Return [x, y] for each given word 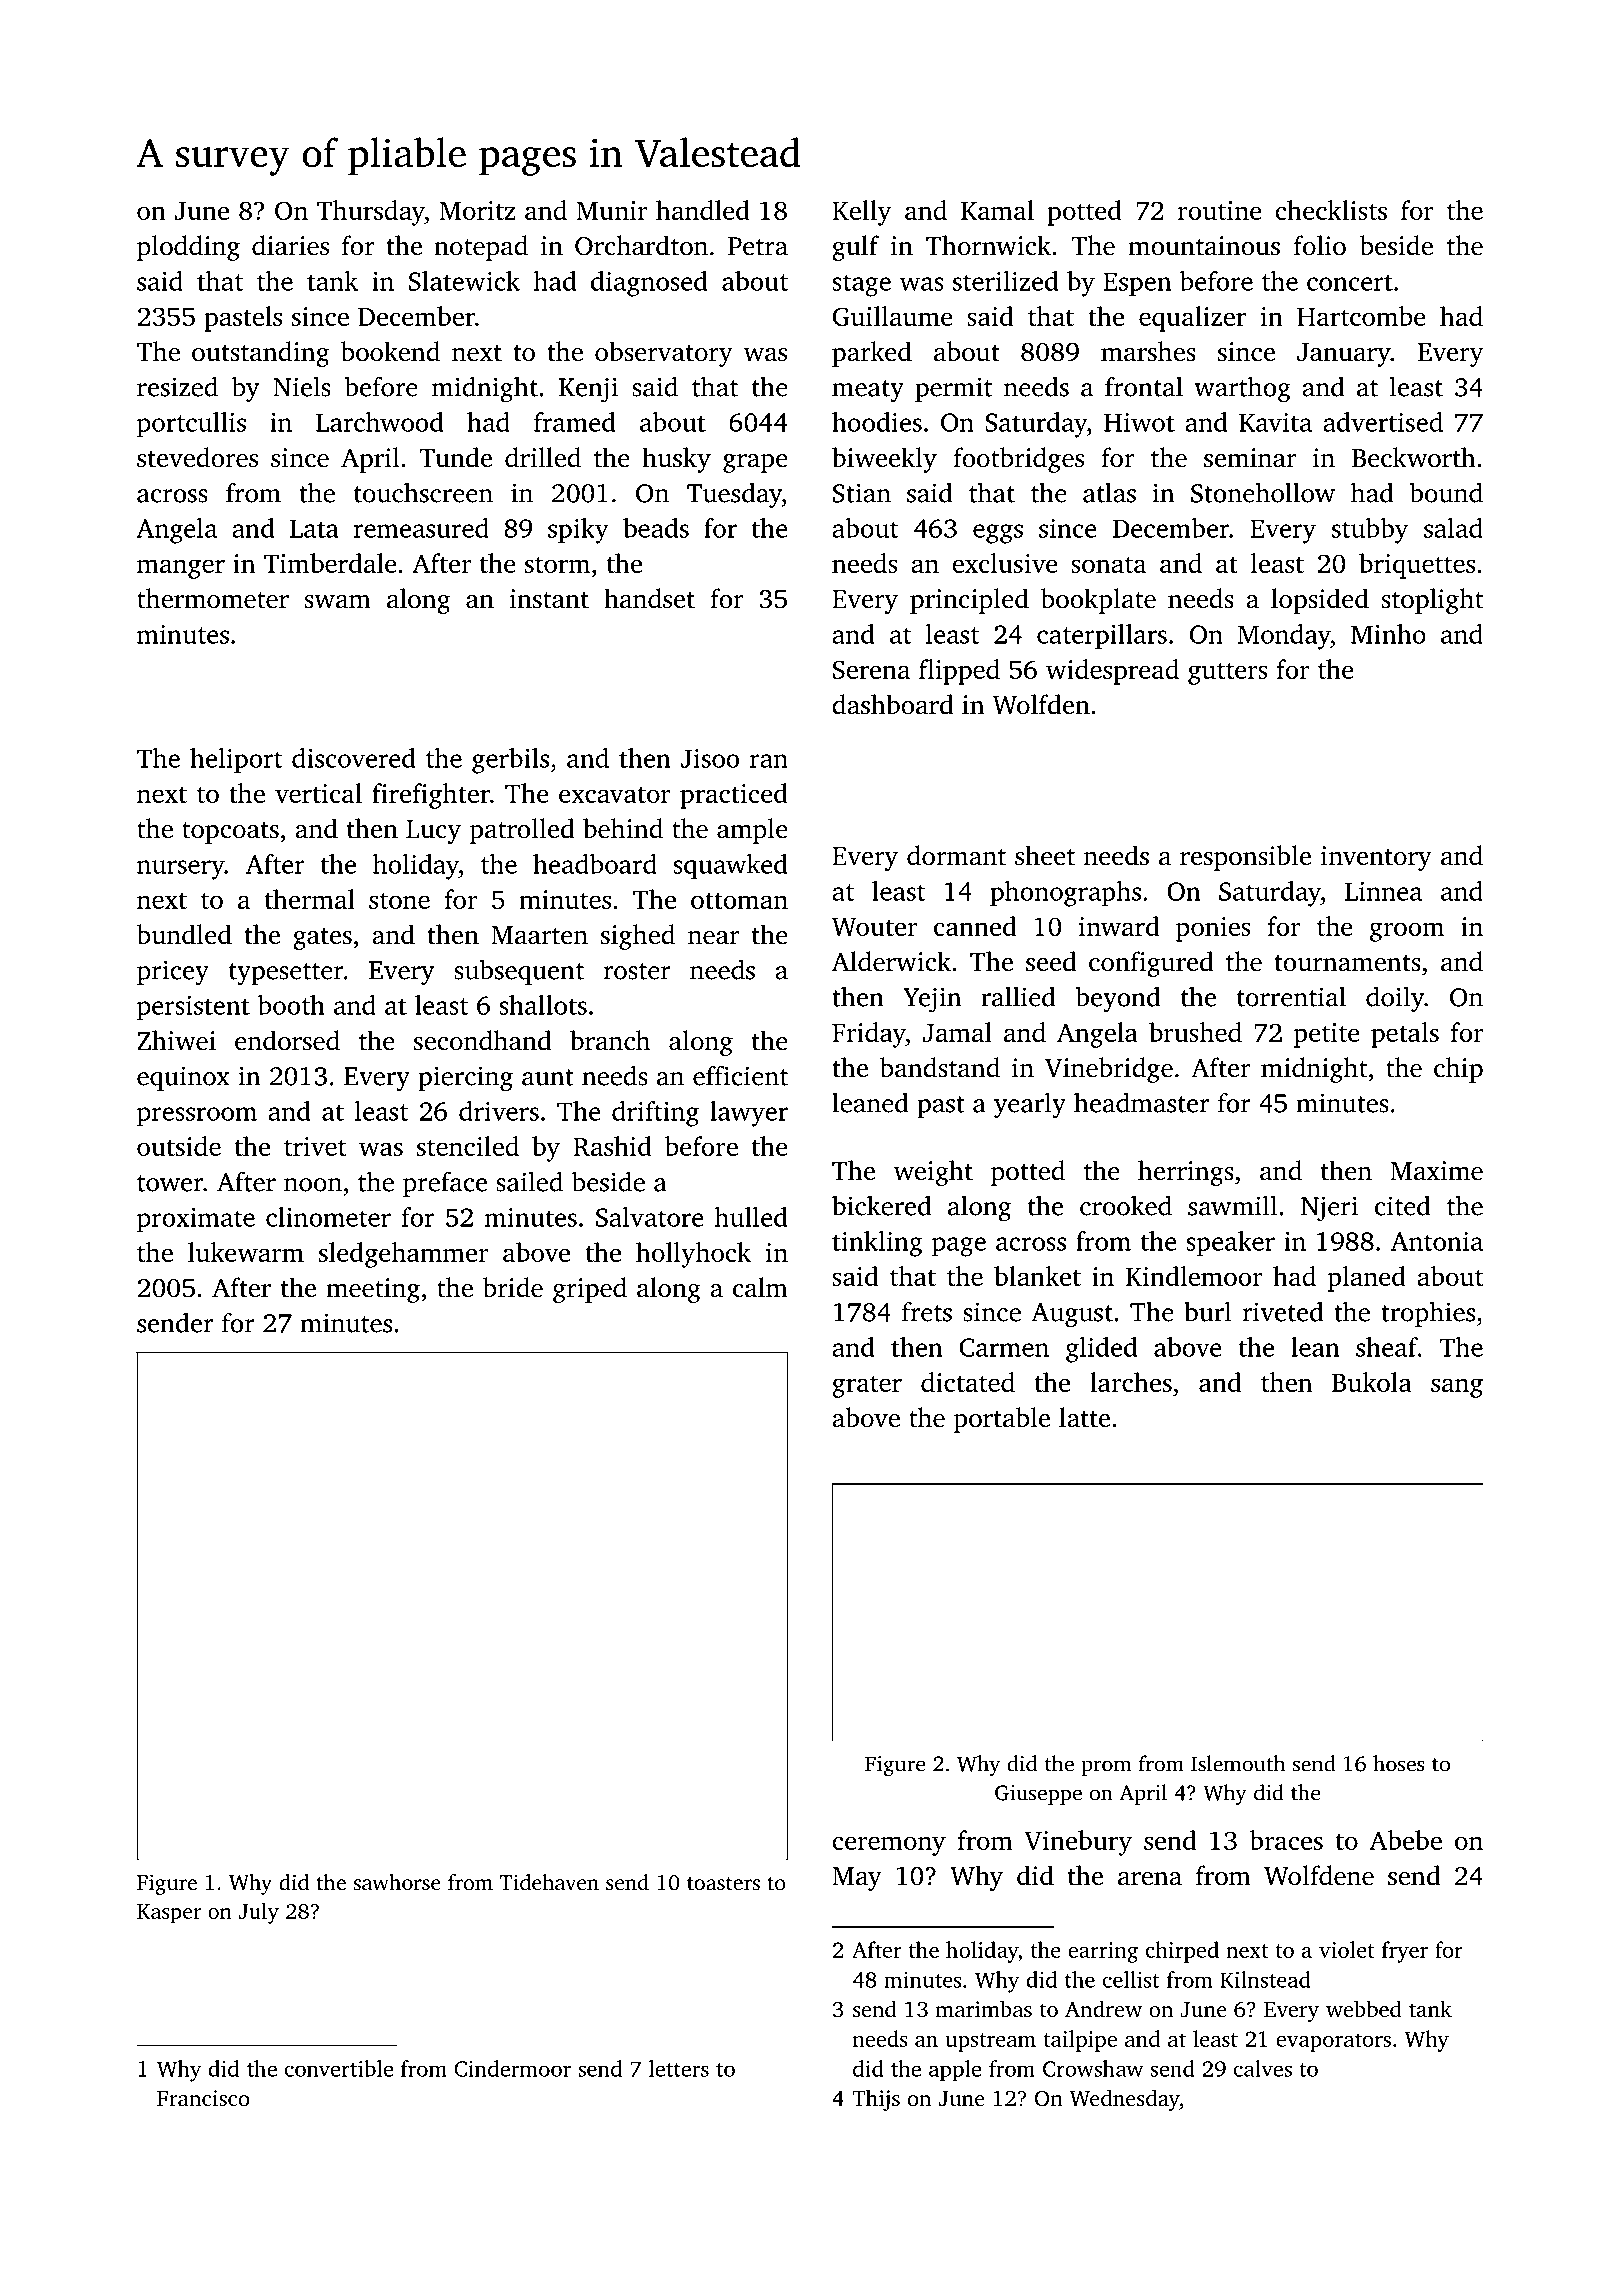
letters [679, 2068]
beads [656, 528]
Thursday [371, 213]
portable [1002, 1420]
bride [513, 1287]
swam [337, 602]
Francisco [203, 2098]
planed [1367, 1279]
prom [1106, 1768]
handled [703, 210]
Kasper [169, 1914]
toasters [723, 1883]
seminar [1250, 458]
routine [1220, 210]
